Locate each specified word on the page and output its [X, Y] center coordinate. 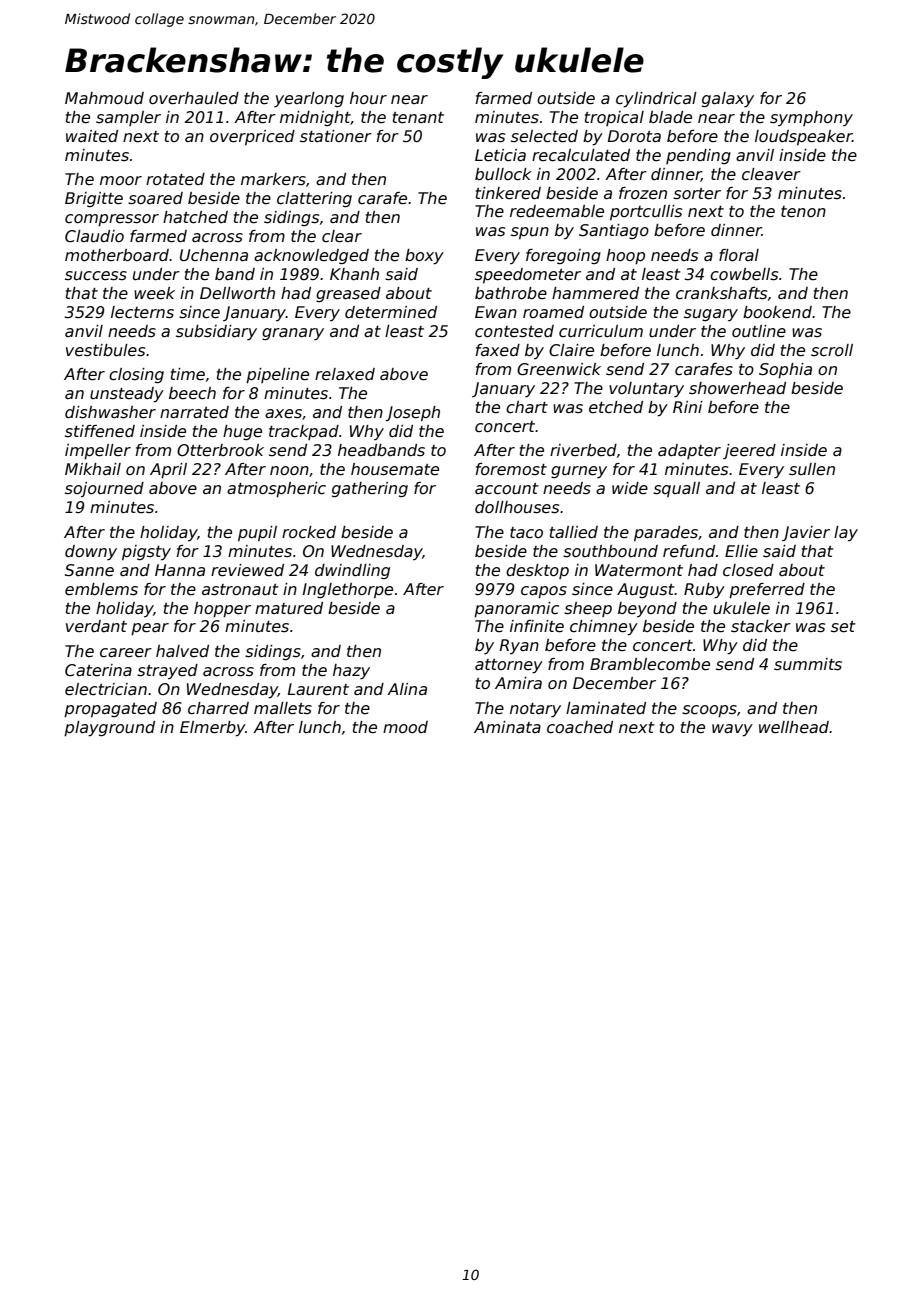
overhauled [194, 98]
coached [580, 727]
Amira [518, 683]
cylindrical [656, 100]
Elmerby [212, 729]
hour [368, 98]
